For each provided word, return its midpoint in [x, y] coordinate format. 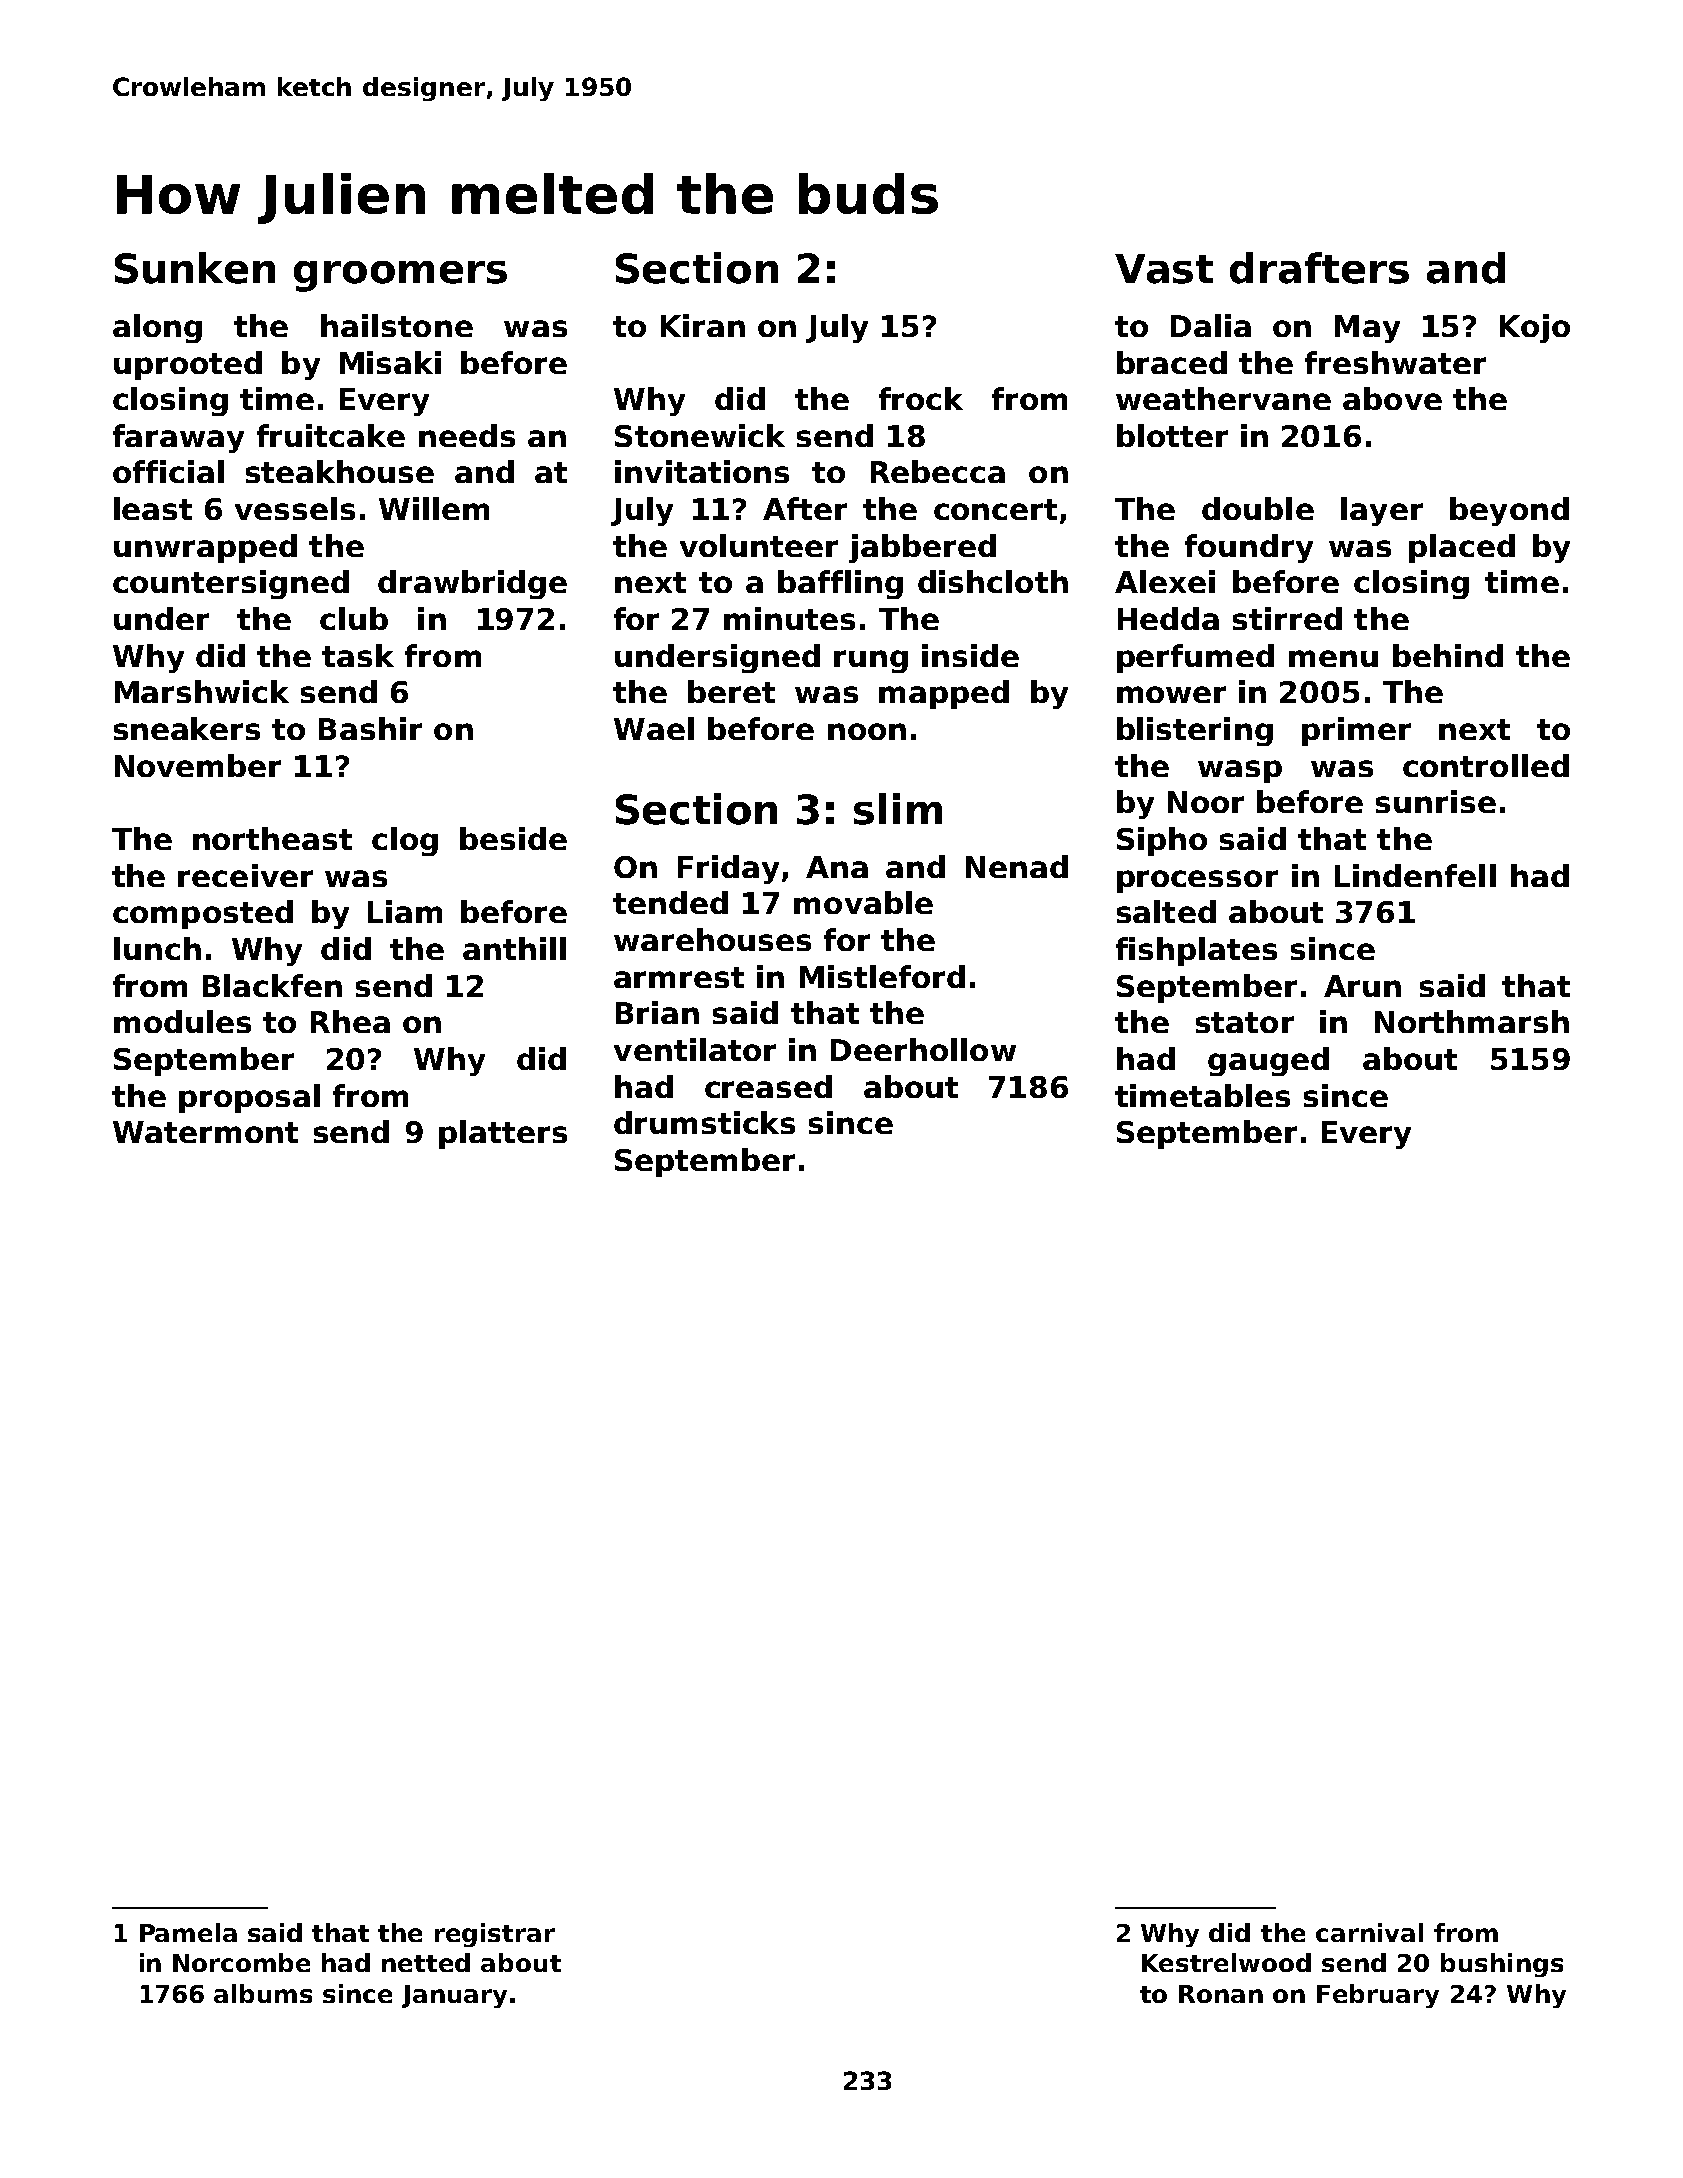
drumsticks [704, 1122]
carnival [1369, 1932]
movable [863, 902]
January [454, 1996]
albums [263, 1993]
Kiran [703, 325]
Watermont [205, 1132]
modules [182, 1021]
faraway [178, 438]
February [1378, 1996]
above [1392, 398]
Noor [1206, 802]
